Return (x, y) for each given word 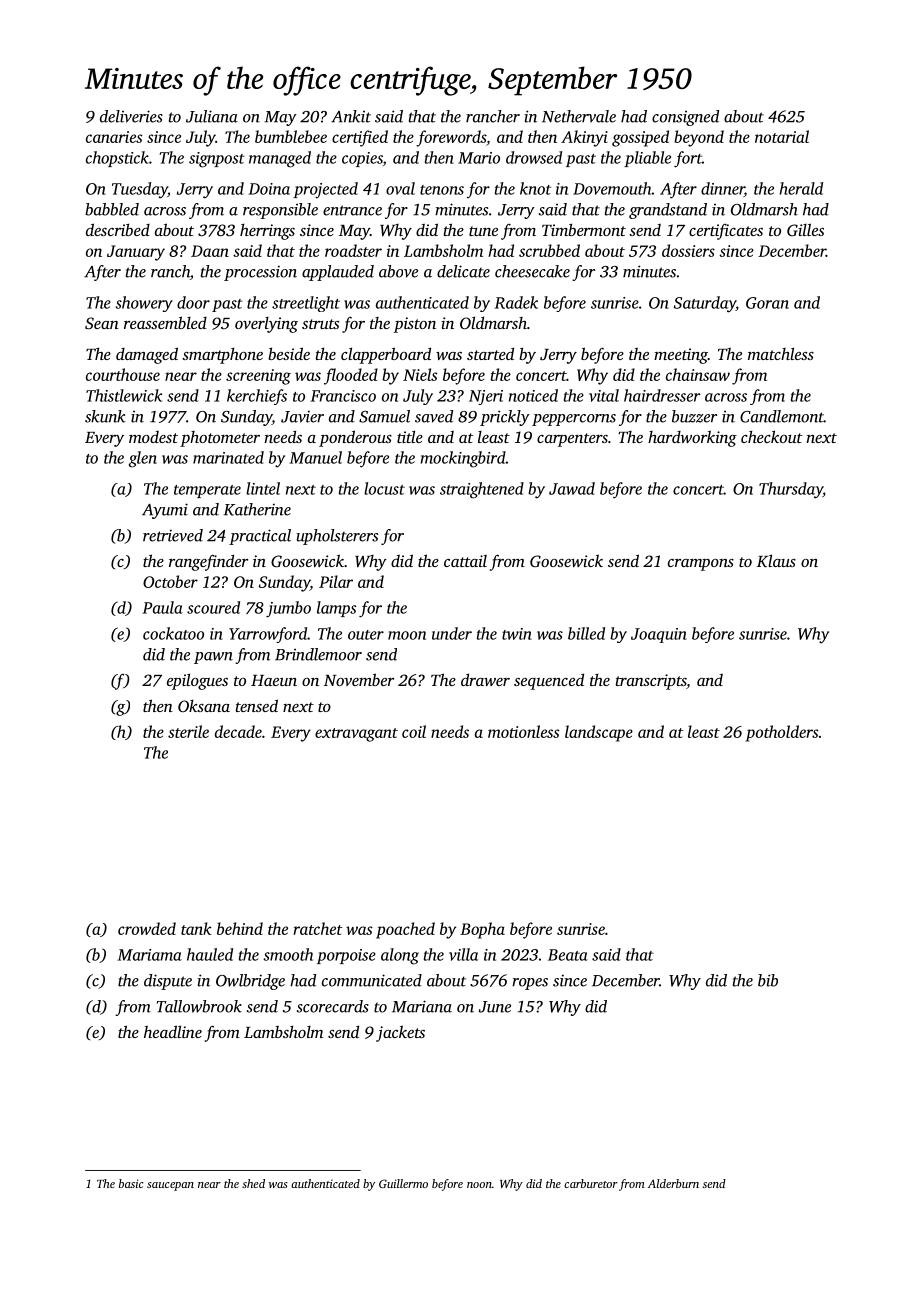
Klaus (776, 560)
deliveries (131, 116)
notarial (782, 136)
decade (238, 731)
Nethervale (579, 116)
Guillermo (403, 1183)
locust (384, 488)
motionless (523, 731)
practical (260, 537)
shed (253, 1183)
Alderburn (673, 1183)
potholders (782, 733)
